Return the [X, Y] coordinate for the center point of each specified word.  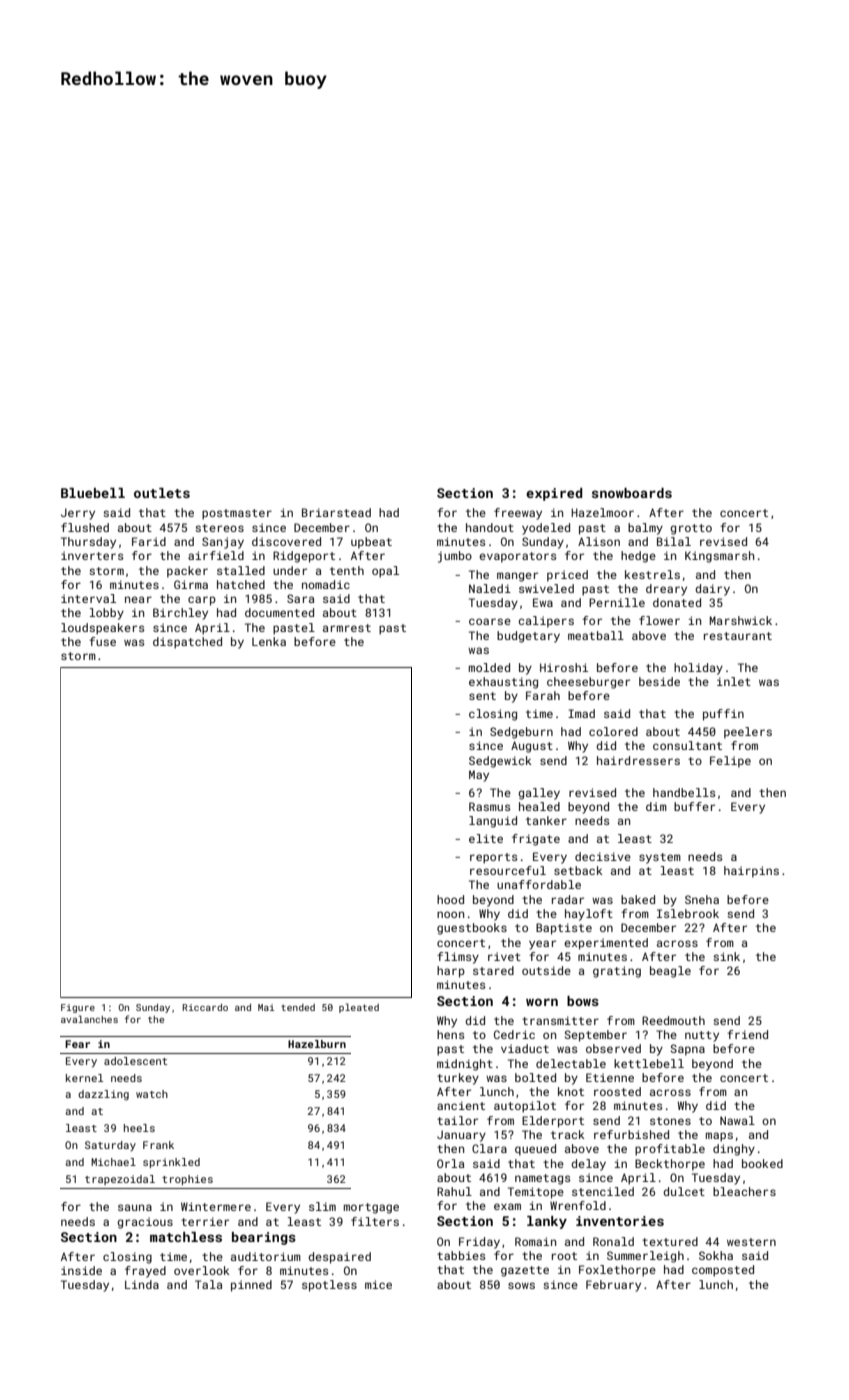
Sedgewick [500, 762]
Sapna [688, 1050]
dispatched [187, 643]
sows [521, 1285]
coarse [490, 621]
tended [298, 1007]
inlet [734, 681]
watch [152, 1094]
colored [613, 731]
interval [88, 598]
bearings [264, 1238]
